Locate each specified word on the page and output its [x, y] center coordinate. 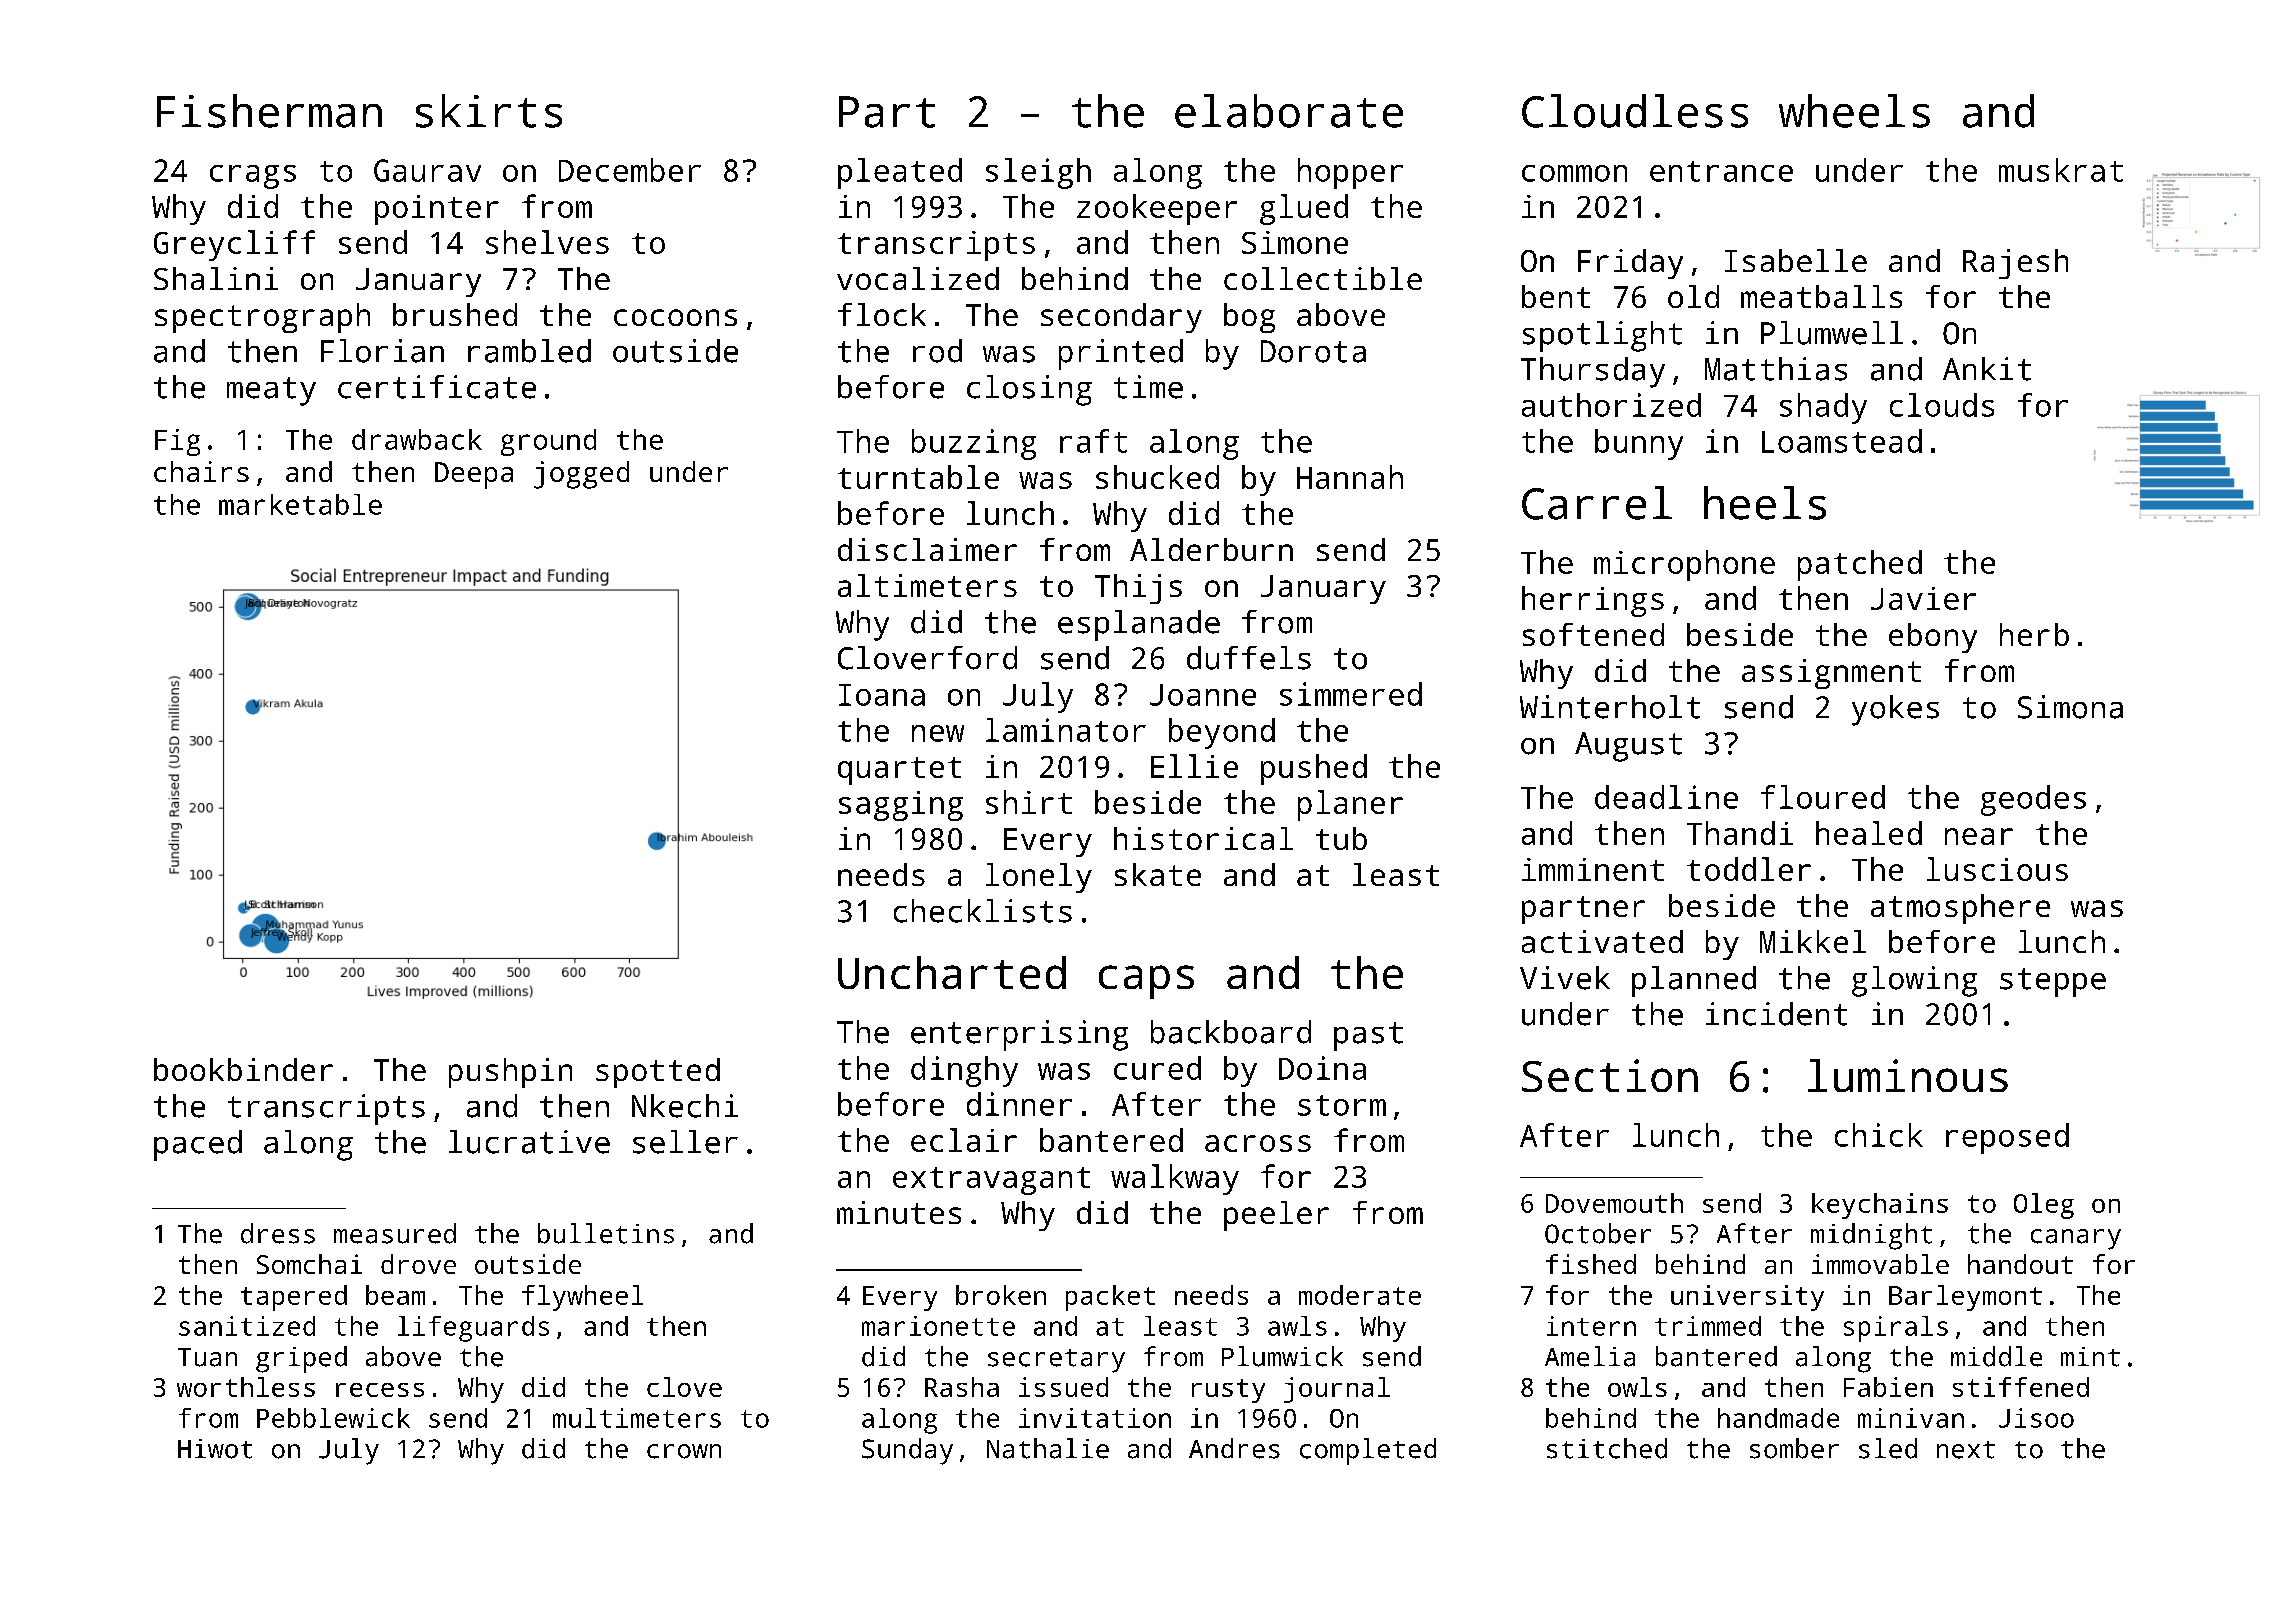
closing [1029, 390]
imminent [1593, 869]
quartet [899, 771]
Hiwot [215, 1449]
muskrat [2061, 170]
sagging [901, 806]
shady [1823, 408]
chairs [201, 471]
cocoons [675, 317]
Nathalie [1048, 1448]
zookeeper [1157, 209]
